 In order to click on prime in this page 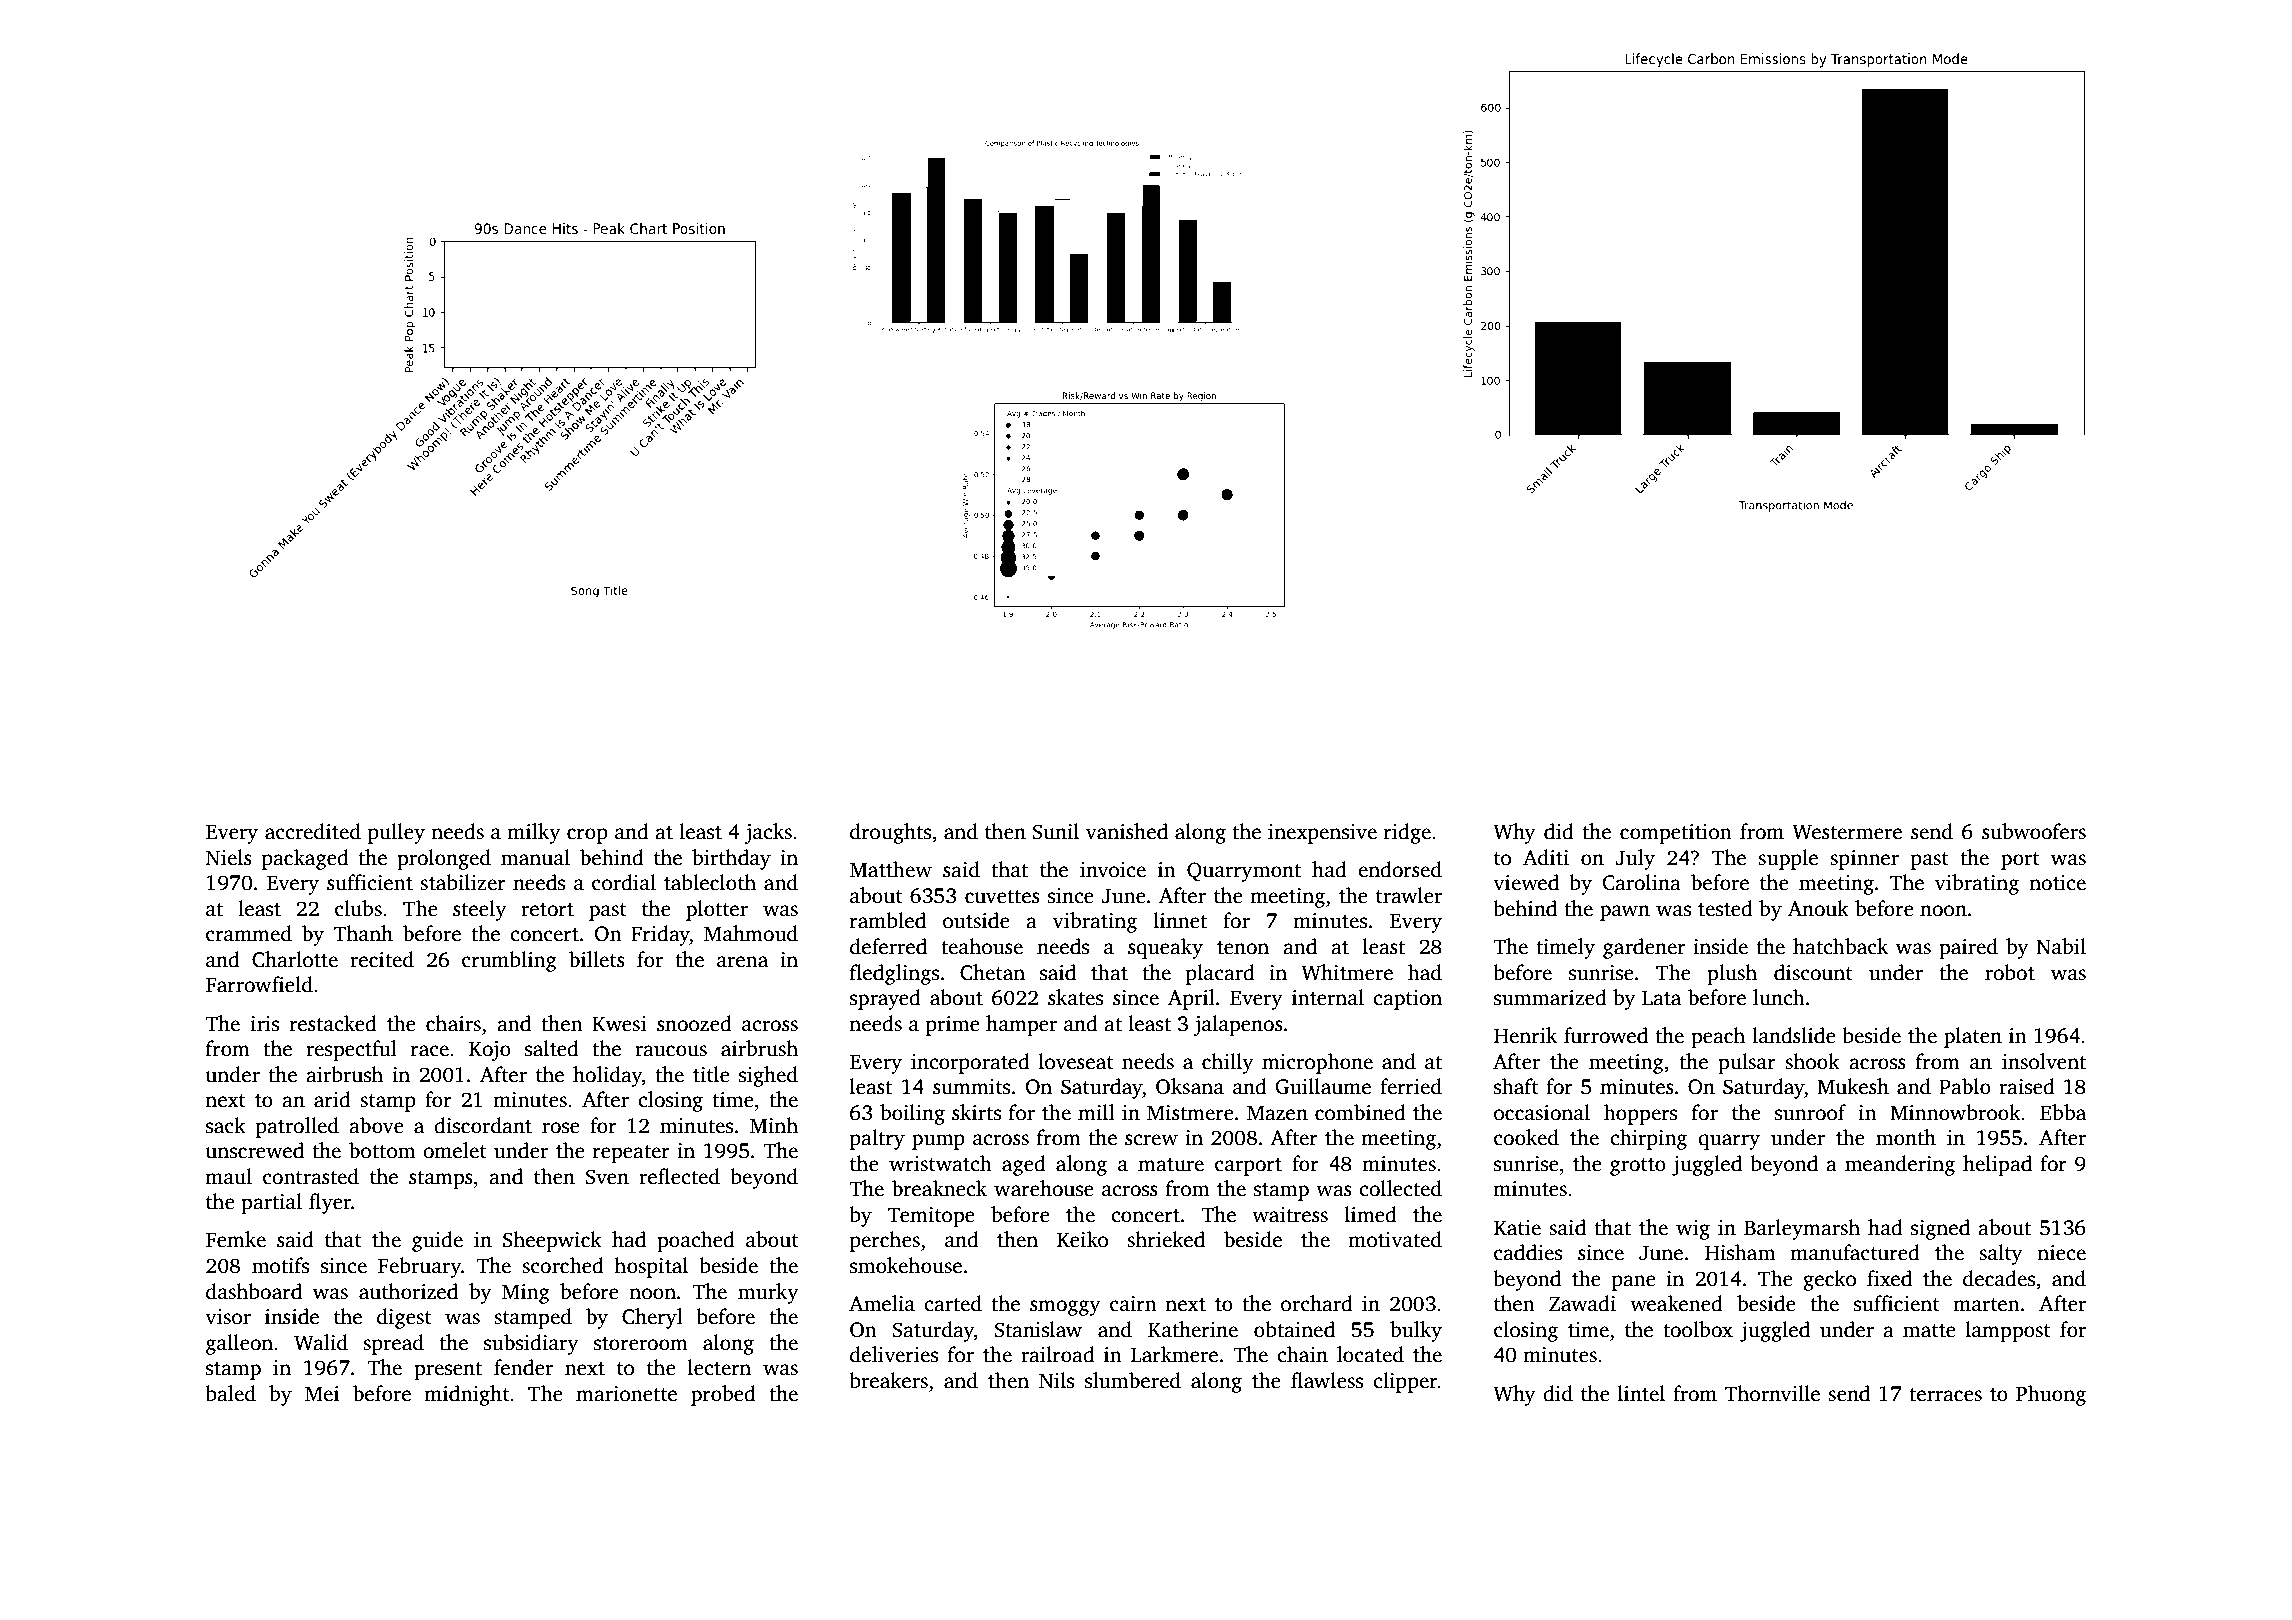, I will do `click(953, 1026)`.
